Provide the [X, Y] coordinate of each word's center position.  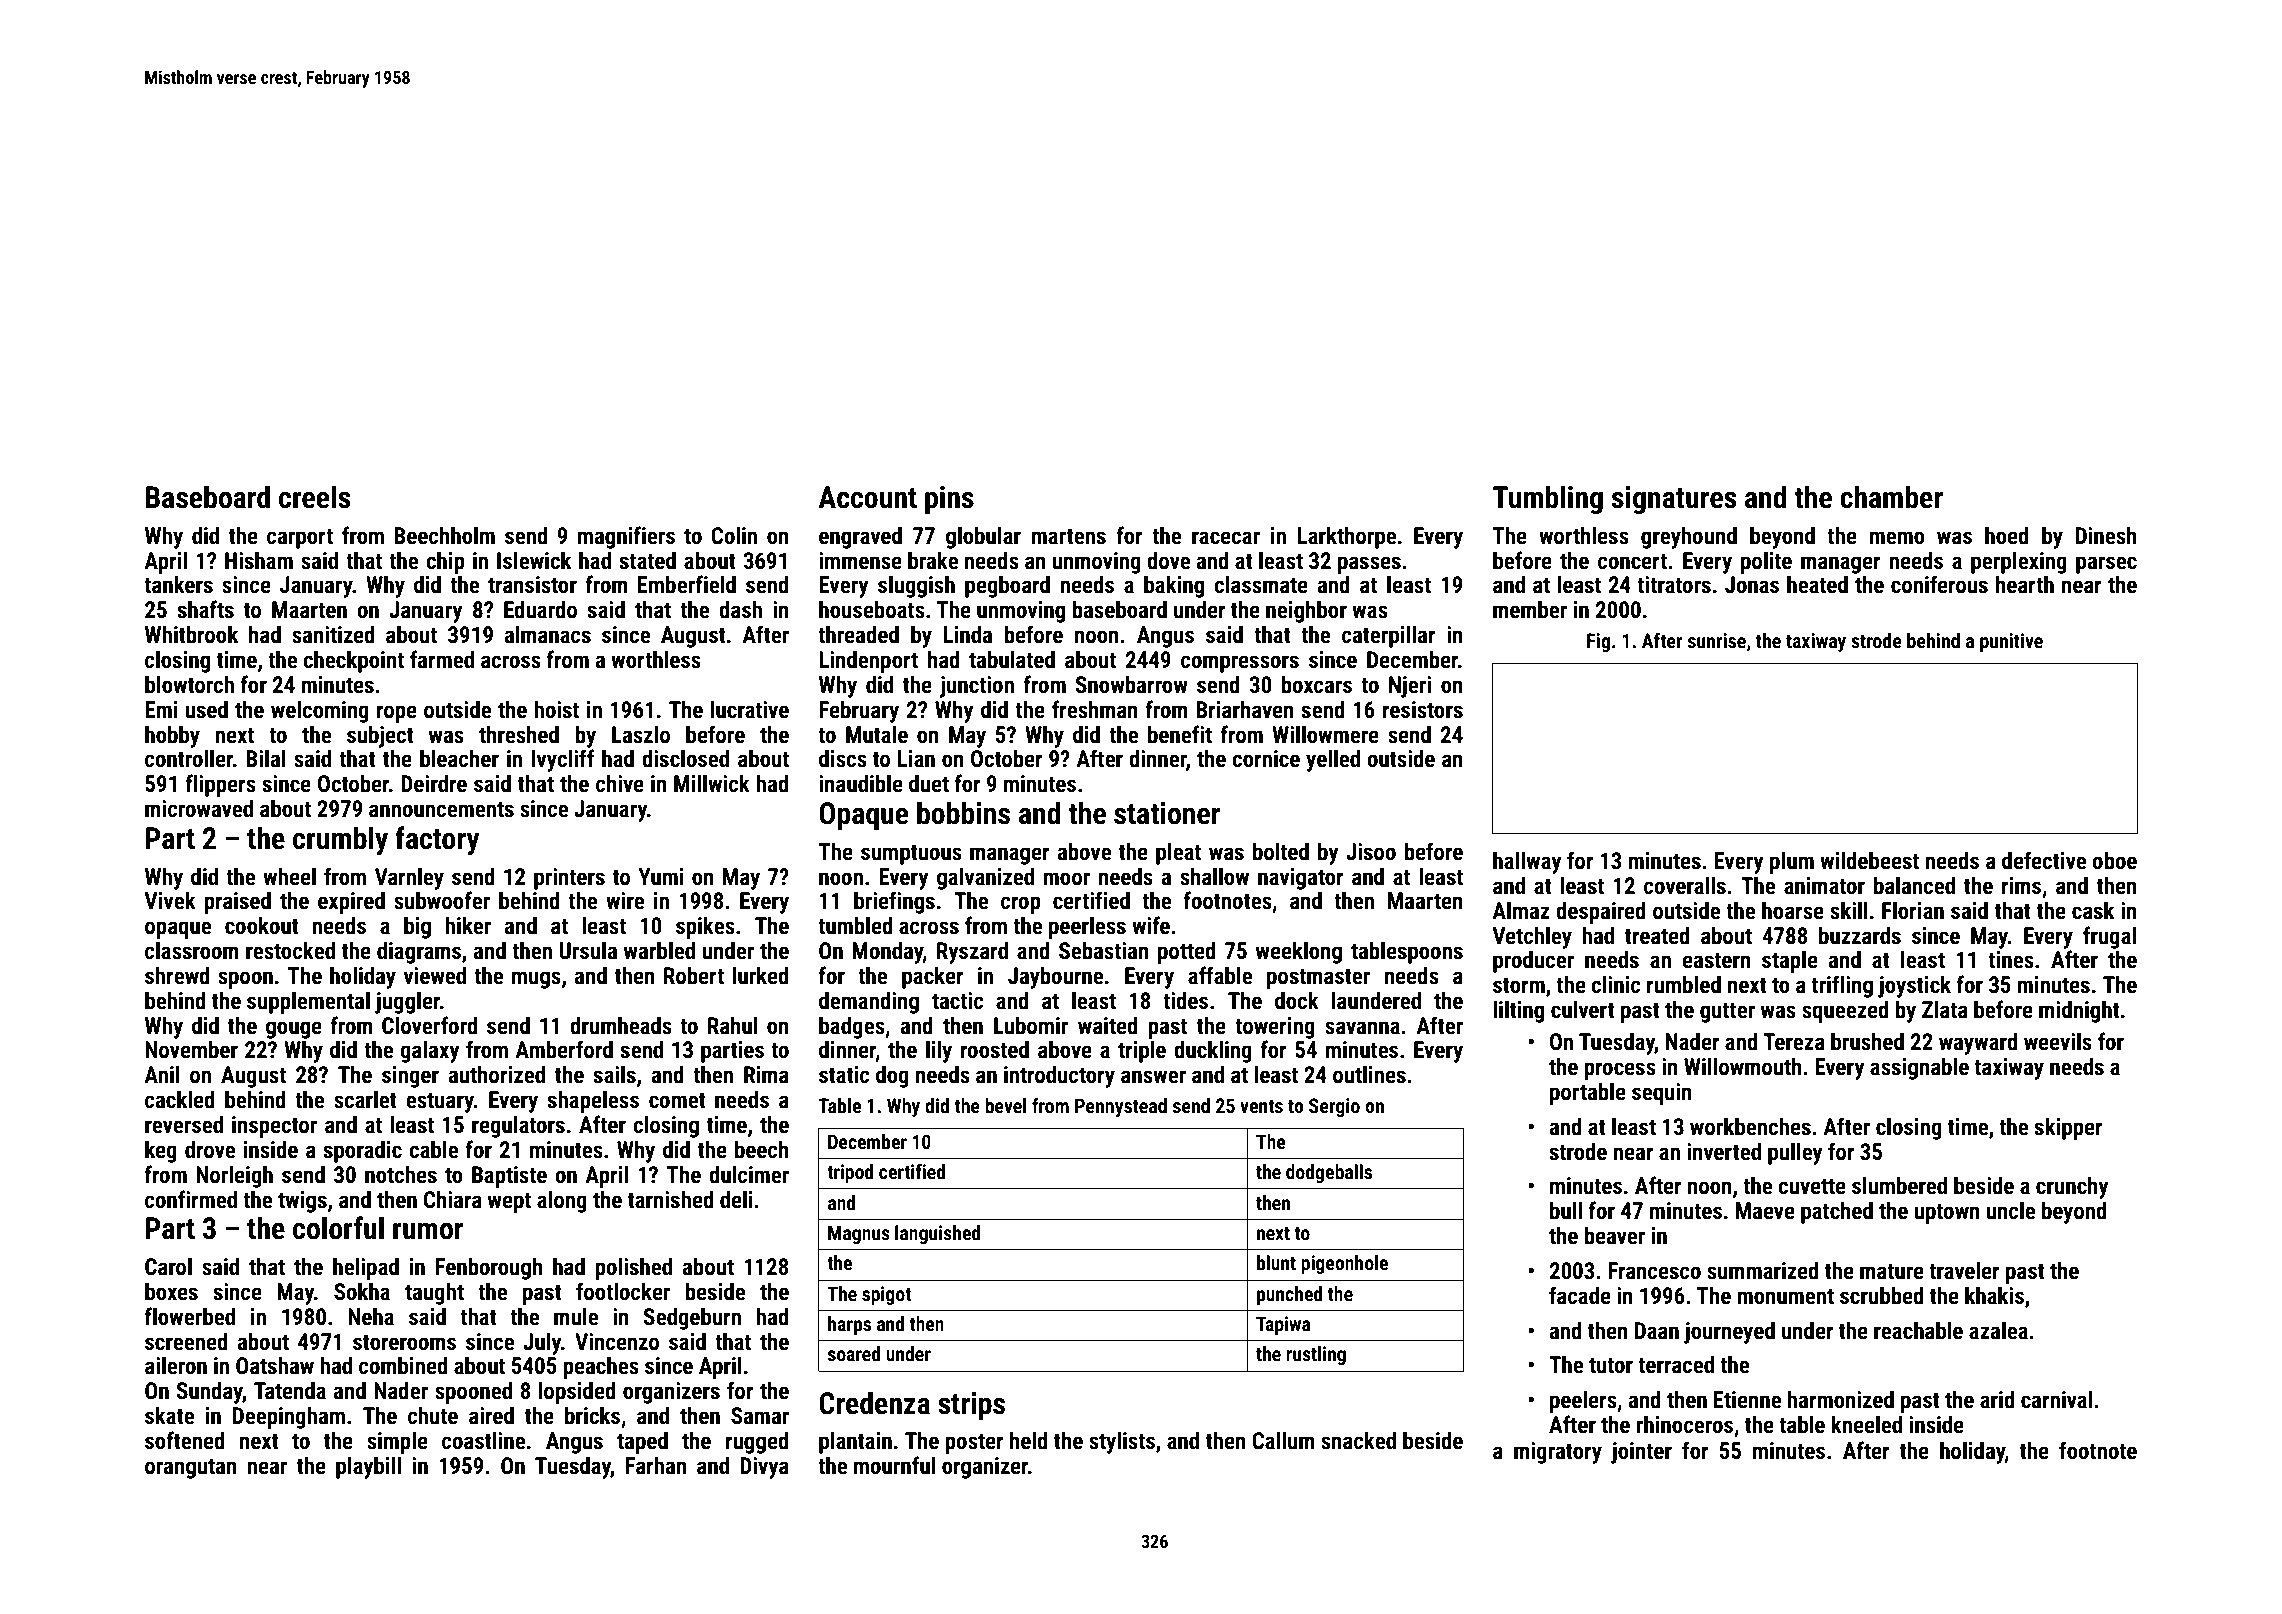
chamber [1891, 497]
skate [169, 1415]
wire [625, 901]
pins [949, 500]
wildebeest [1869, 860]
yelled [1333, 760]
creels [315, 497]
